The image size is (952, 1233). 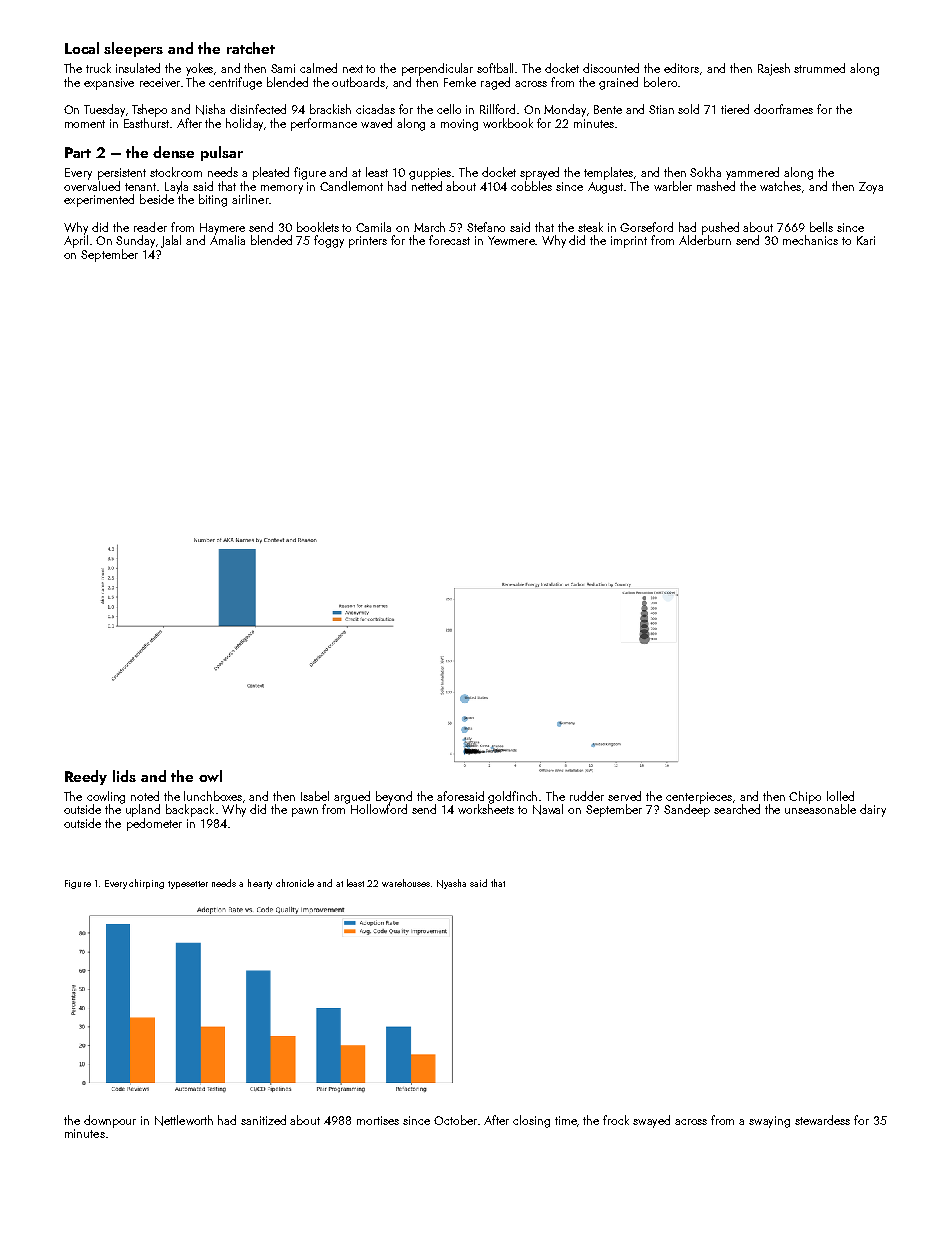 I want to click on swayed, so click(x=651, y=1121).
